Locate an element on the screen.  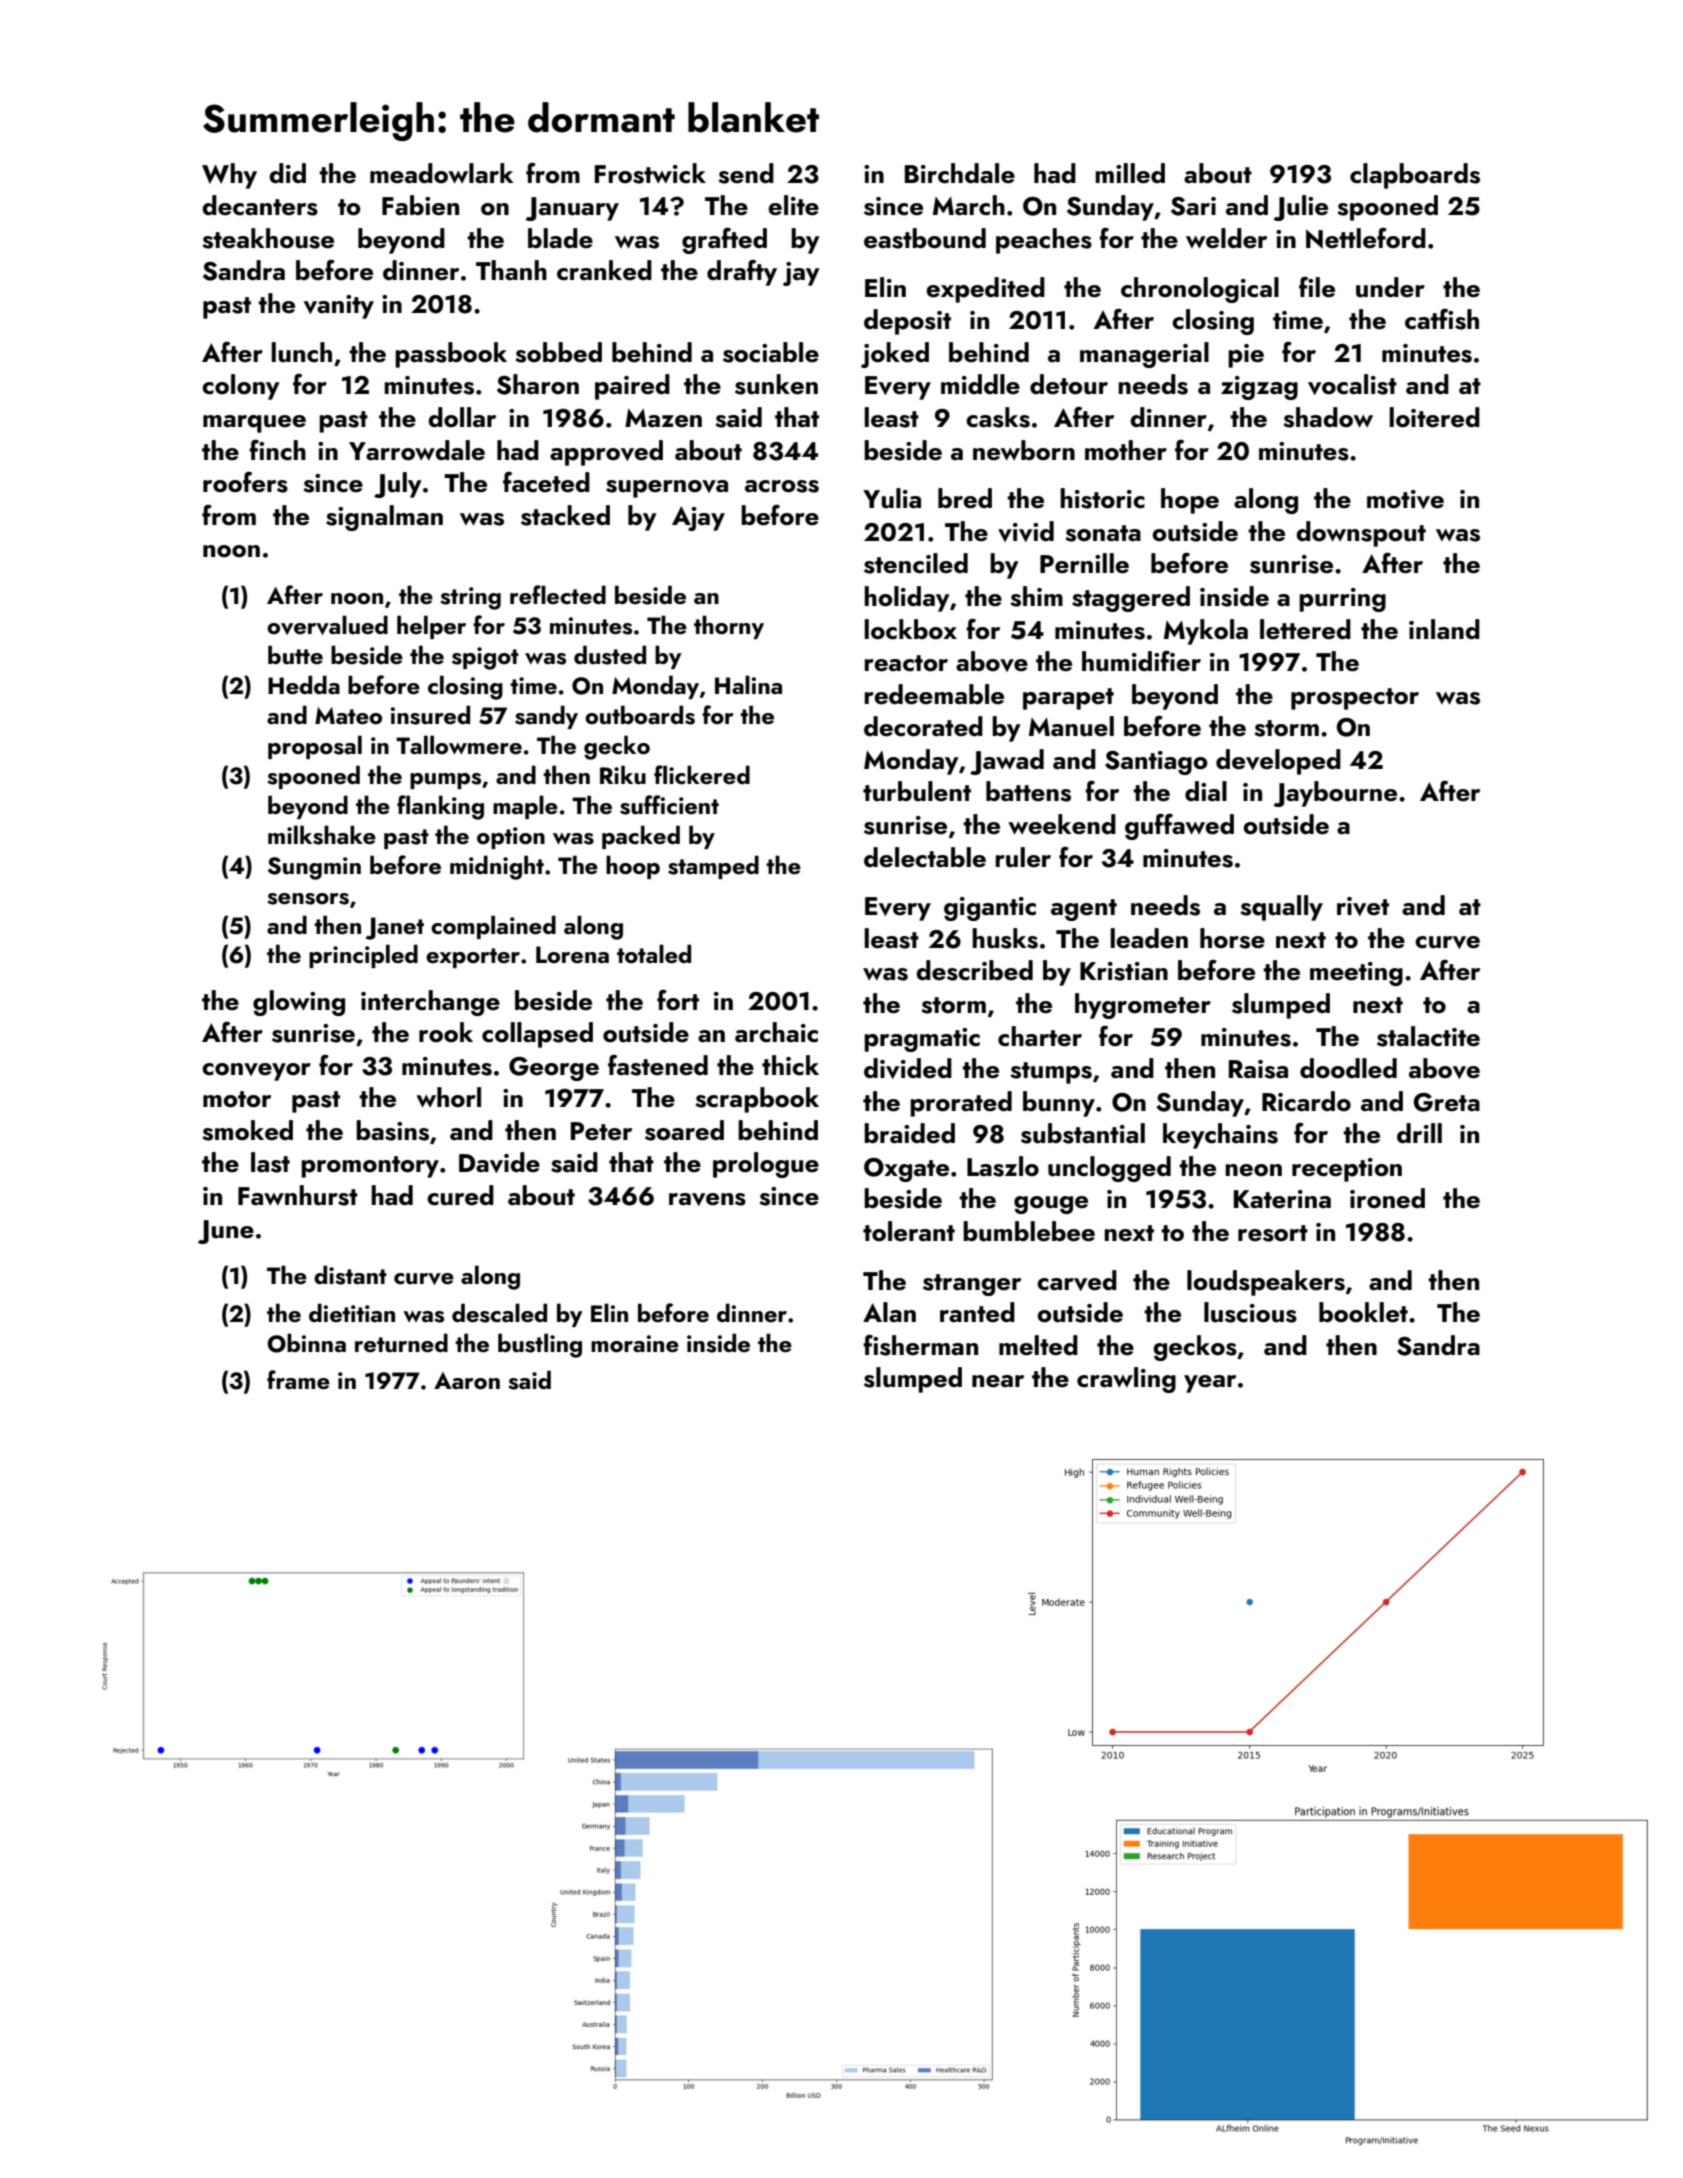
pragmatic is located at coordinates (922, 1040).
